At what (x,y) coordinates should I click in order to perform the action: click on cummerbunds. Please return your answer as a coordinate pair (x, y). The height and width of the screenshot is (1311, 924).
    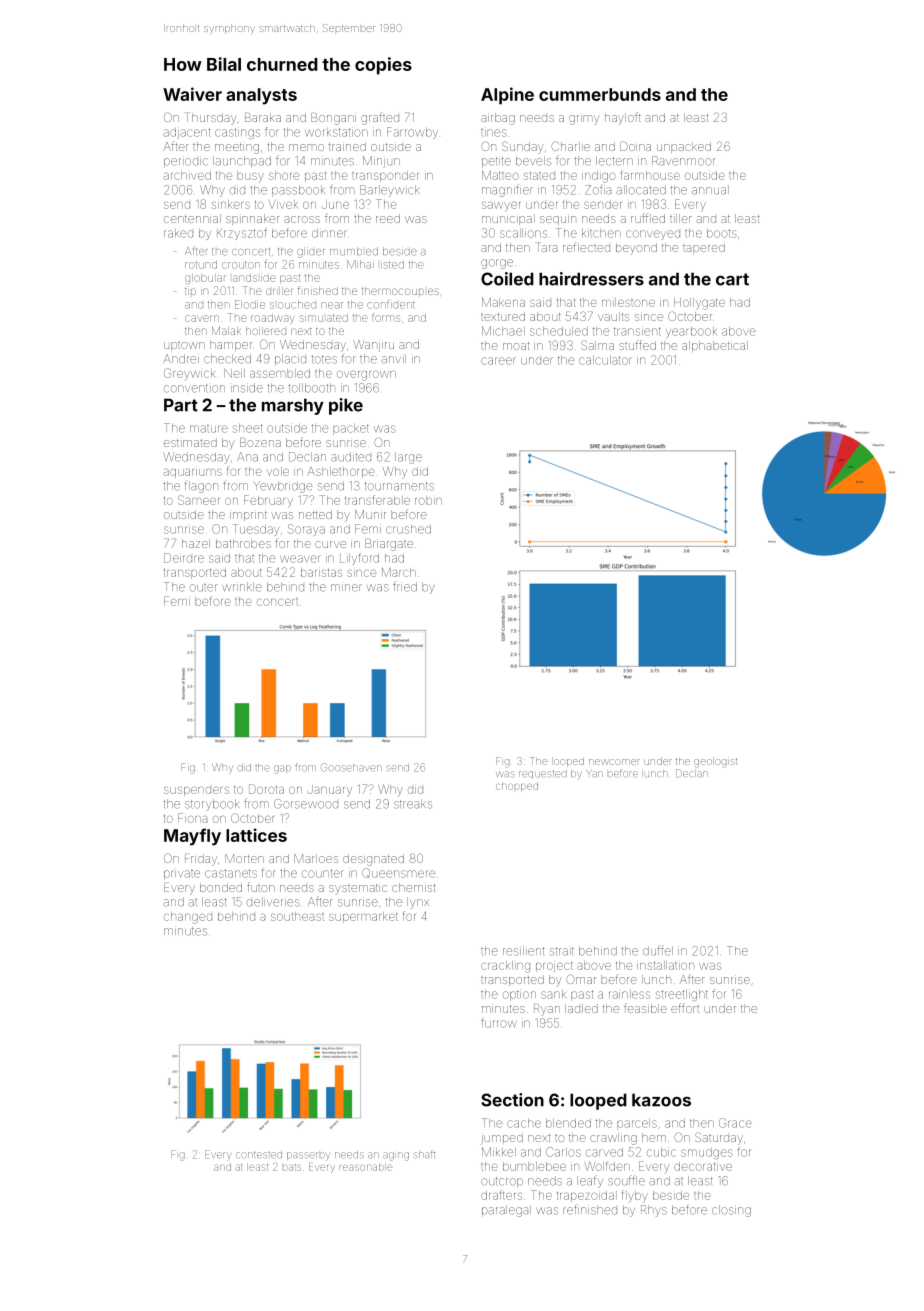
    Looking at the image, I should click on (600, 94).
